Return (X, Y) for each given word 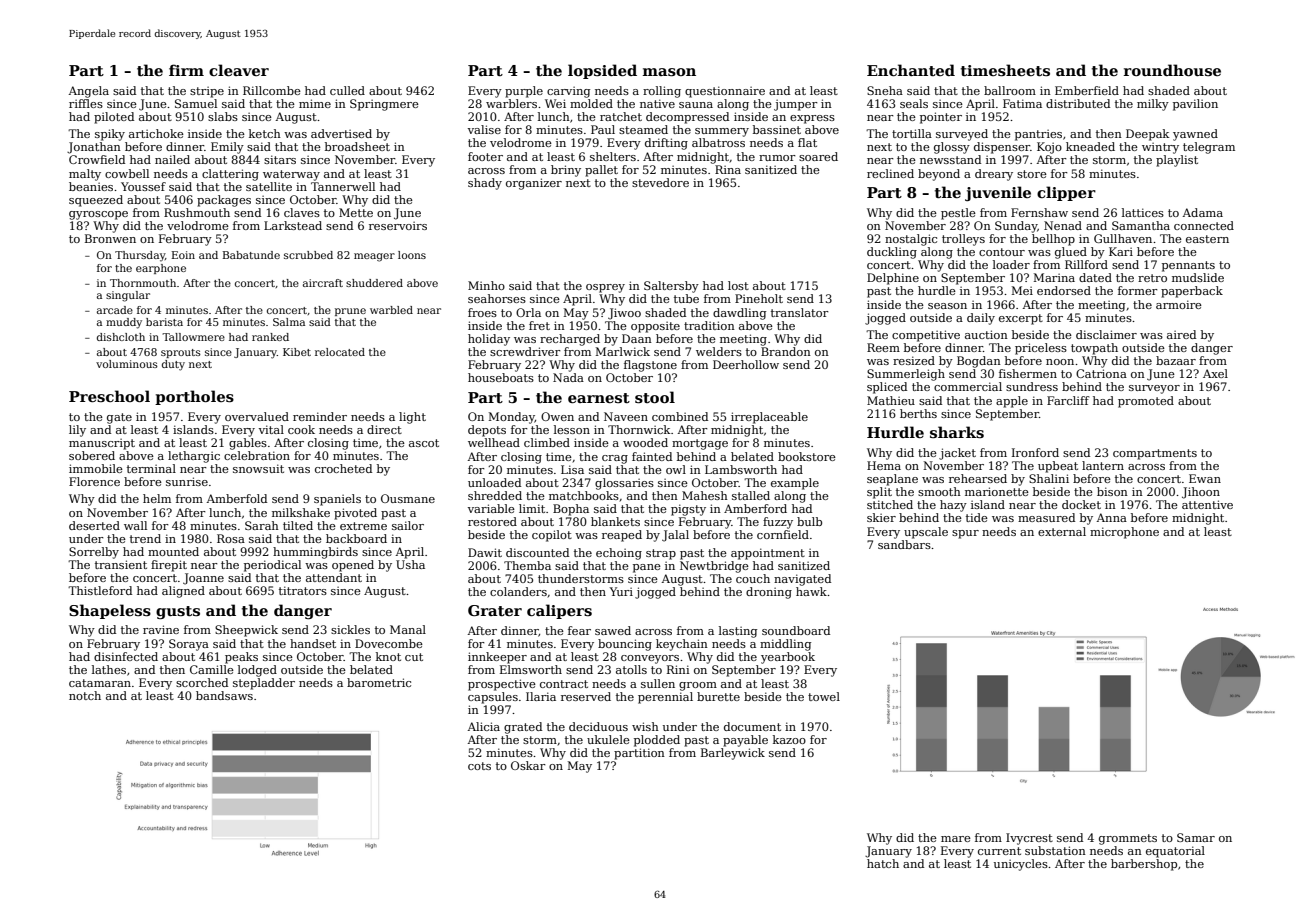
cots (479, 766)
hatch (883, 863)
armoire (1179, 304)
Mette (356, 212)
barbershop (1144, 865)
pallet (601, 171)
